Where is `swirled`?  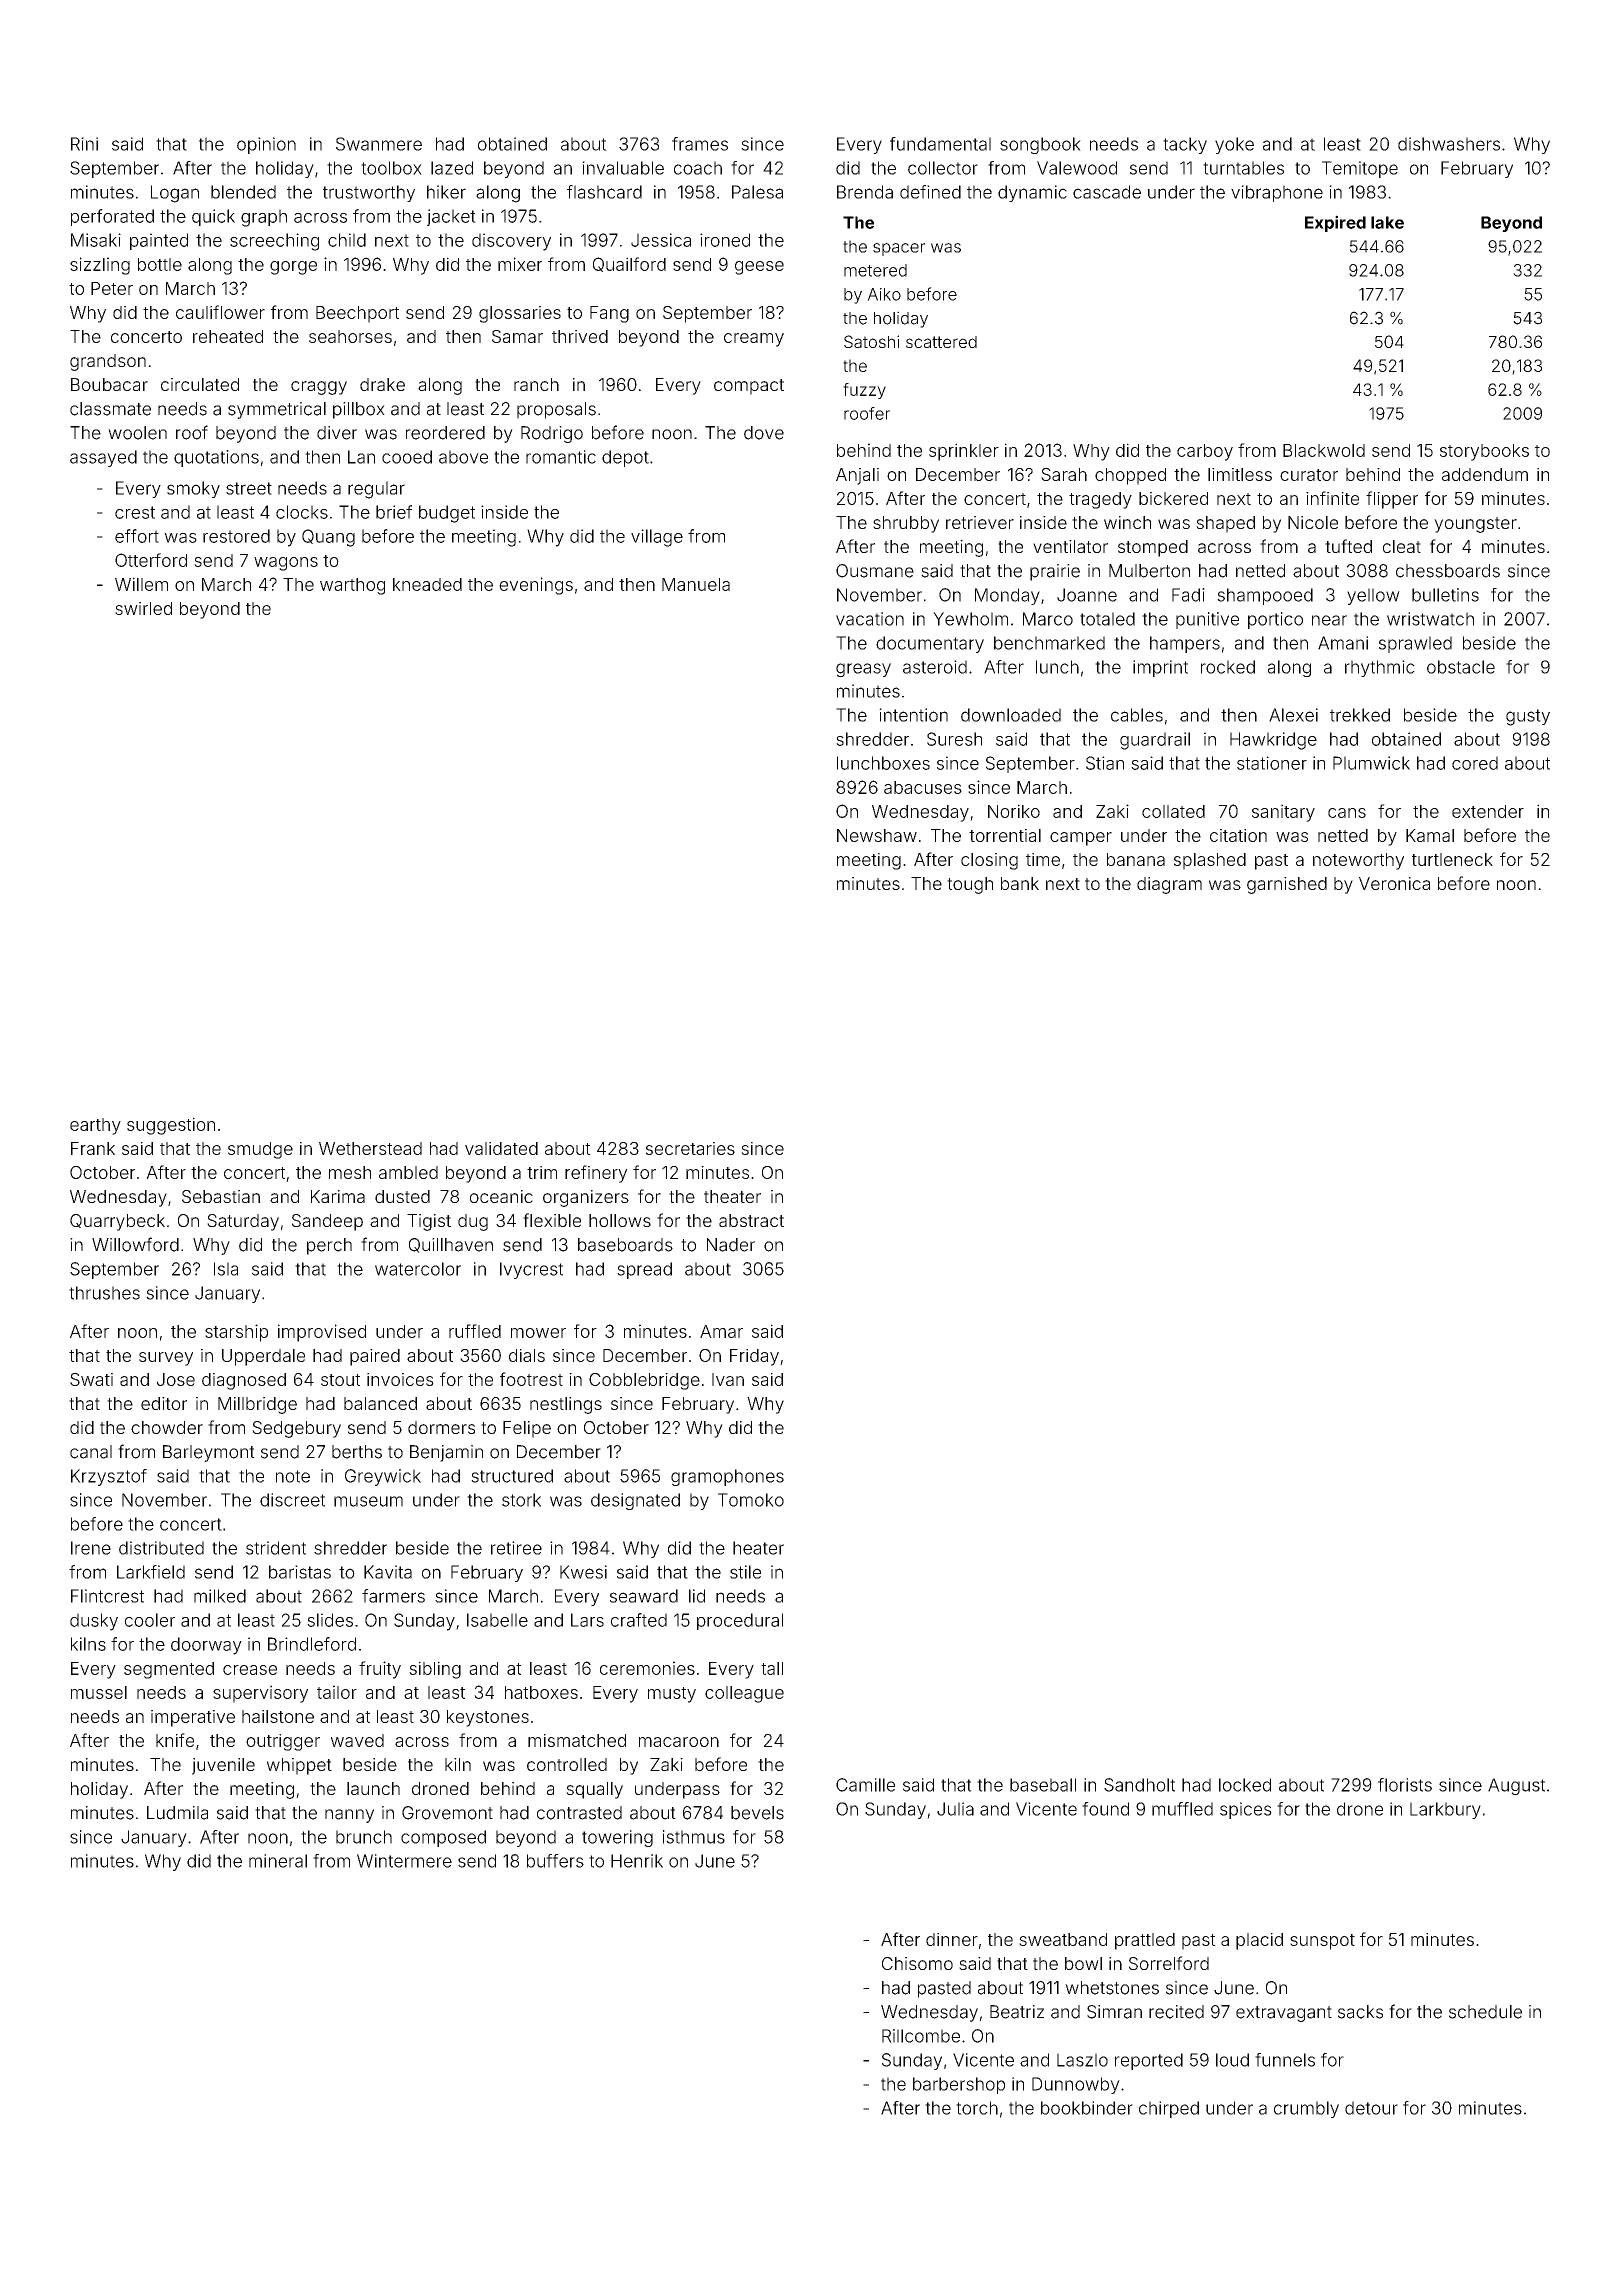
swirled is located at coordinates (143, 608).
